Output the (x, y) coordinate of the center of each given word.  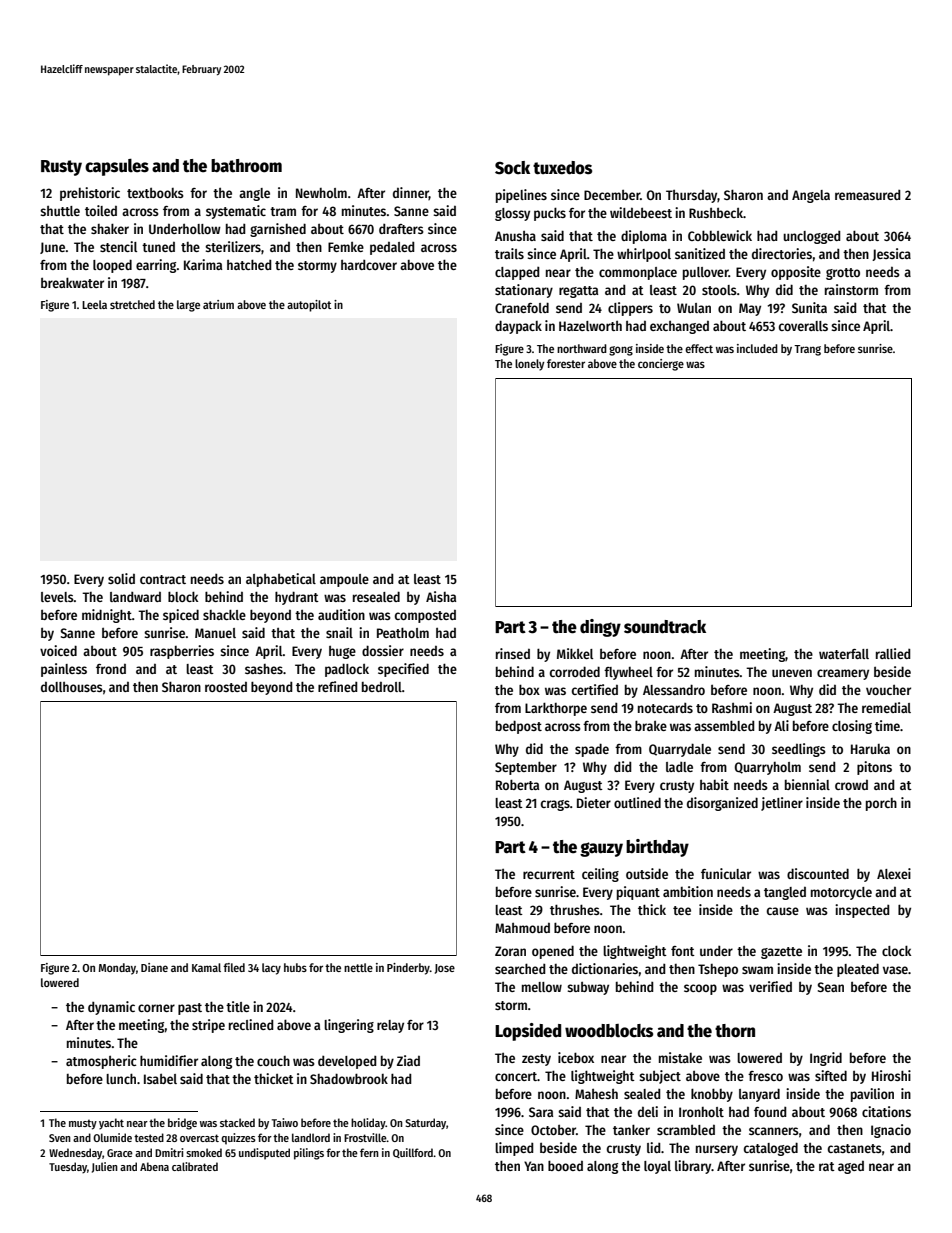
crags (555, 805)
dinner (411, 193)
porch (881, 804)
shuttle (60, 211)
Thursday (692, 196)
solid (121, 578)
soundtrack (665, 627)
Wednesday (75, 1154)
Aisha (441, 596)
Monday (117, 969)
